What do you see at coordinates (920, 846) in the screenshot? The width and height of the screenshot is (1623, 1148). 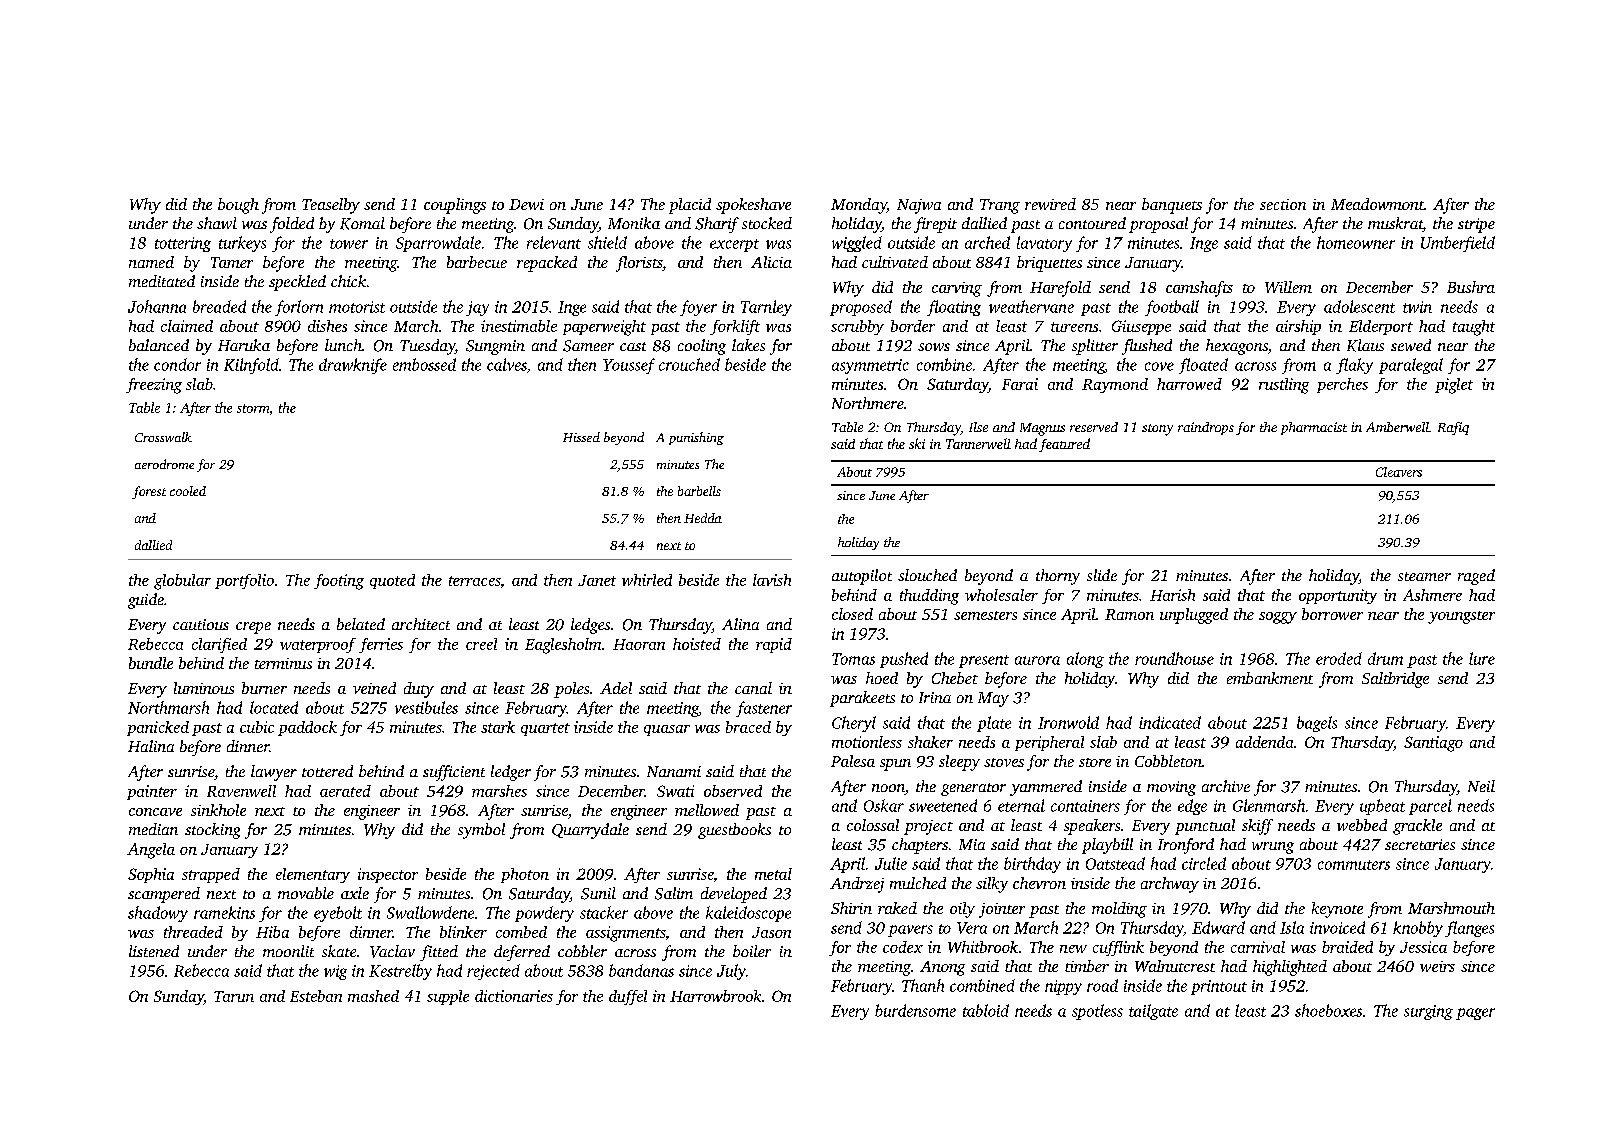 I see `chapters` at bounding box center [920, 846].
